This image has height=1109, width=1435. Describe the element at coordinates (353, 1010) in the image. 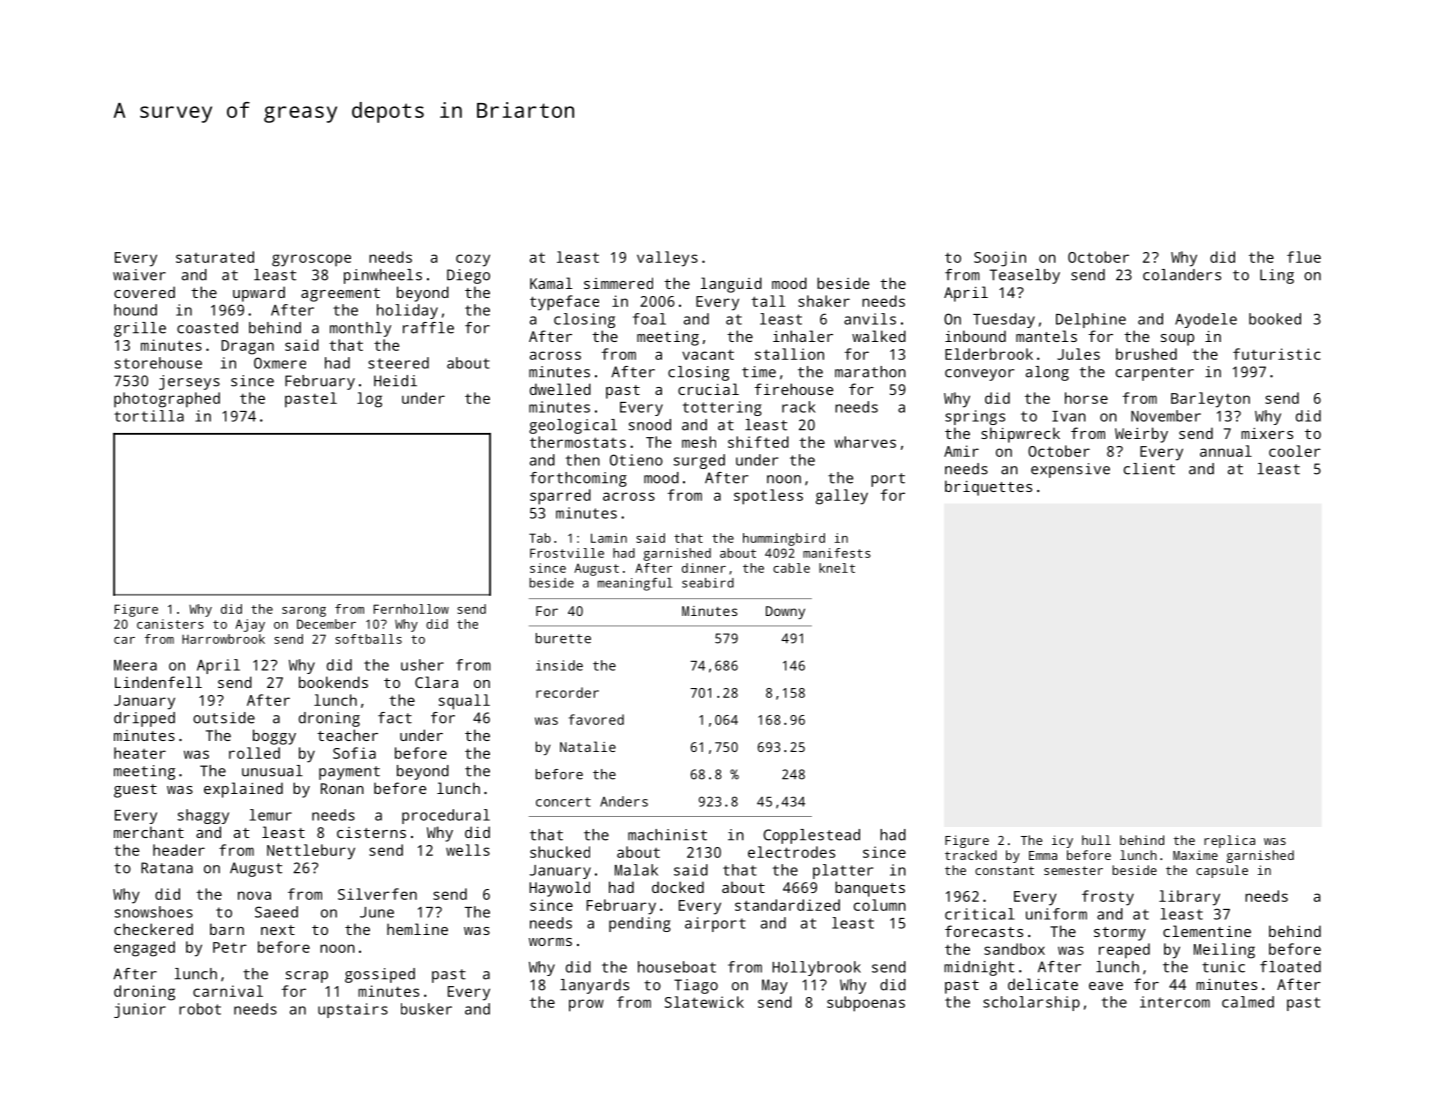

I see `upstairs` at that location.
